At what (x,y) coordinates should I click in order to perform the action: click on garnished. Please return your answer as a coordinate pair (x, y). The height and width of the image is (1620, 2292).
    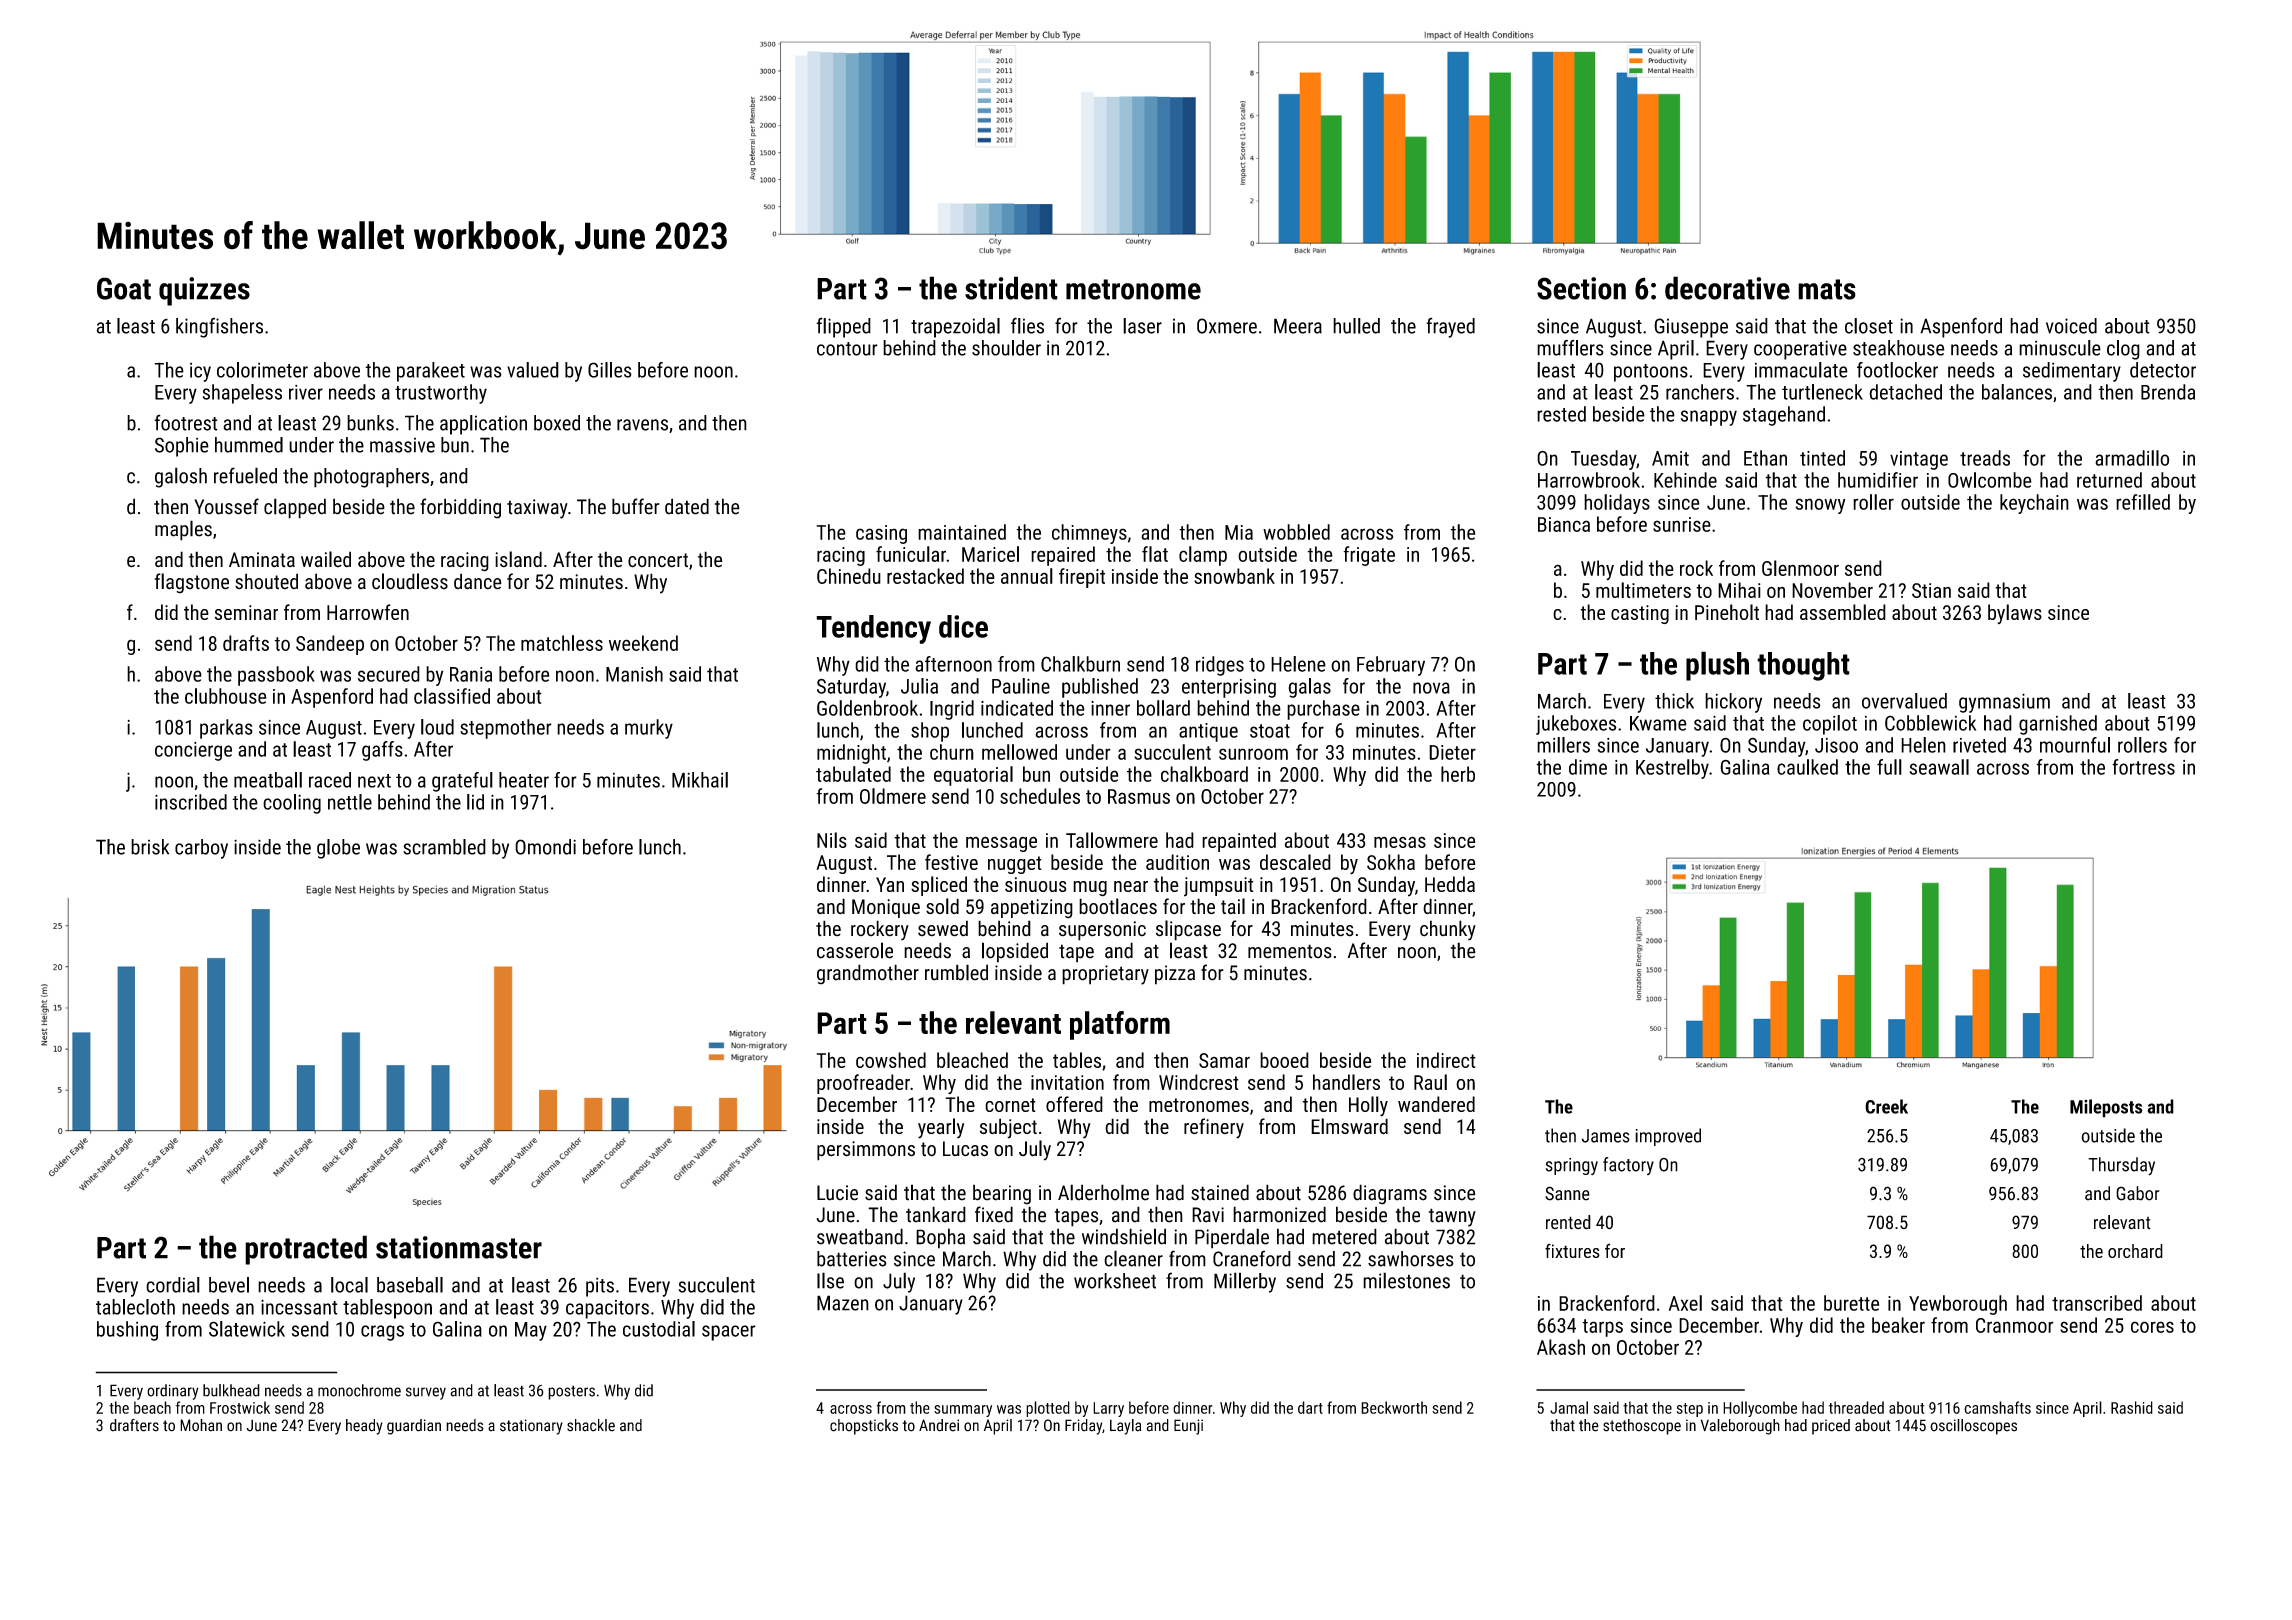
    Looking at the image, I should click on (2058, 725).
